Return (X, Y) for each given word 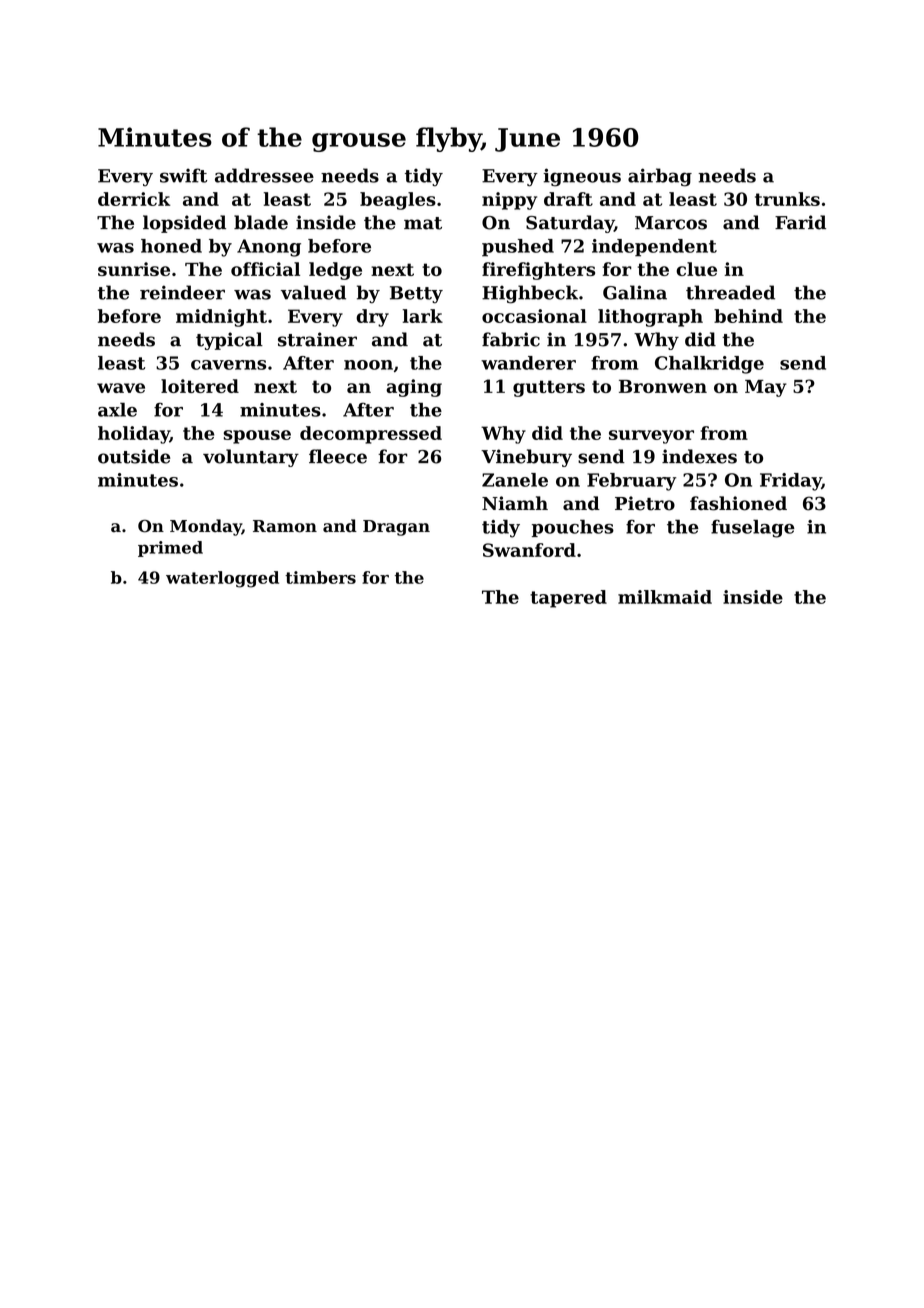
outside (134, 456)
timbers (320, 577)
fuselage (753, 528)
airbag (660, 177)
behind (748, 316)
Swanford (529, 550)
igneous (582, 177)
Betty (416, 295)
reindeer (182, 292)
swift (183, 175)
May (766, 388)
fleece (338, 456)
